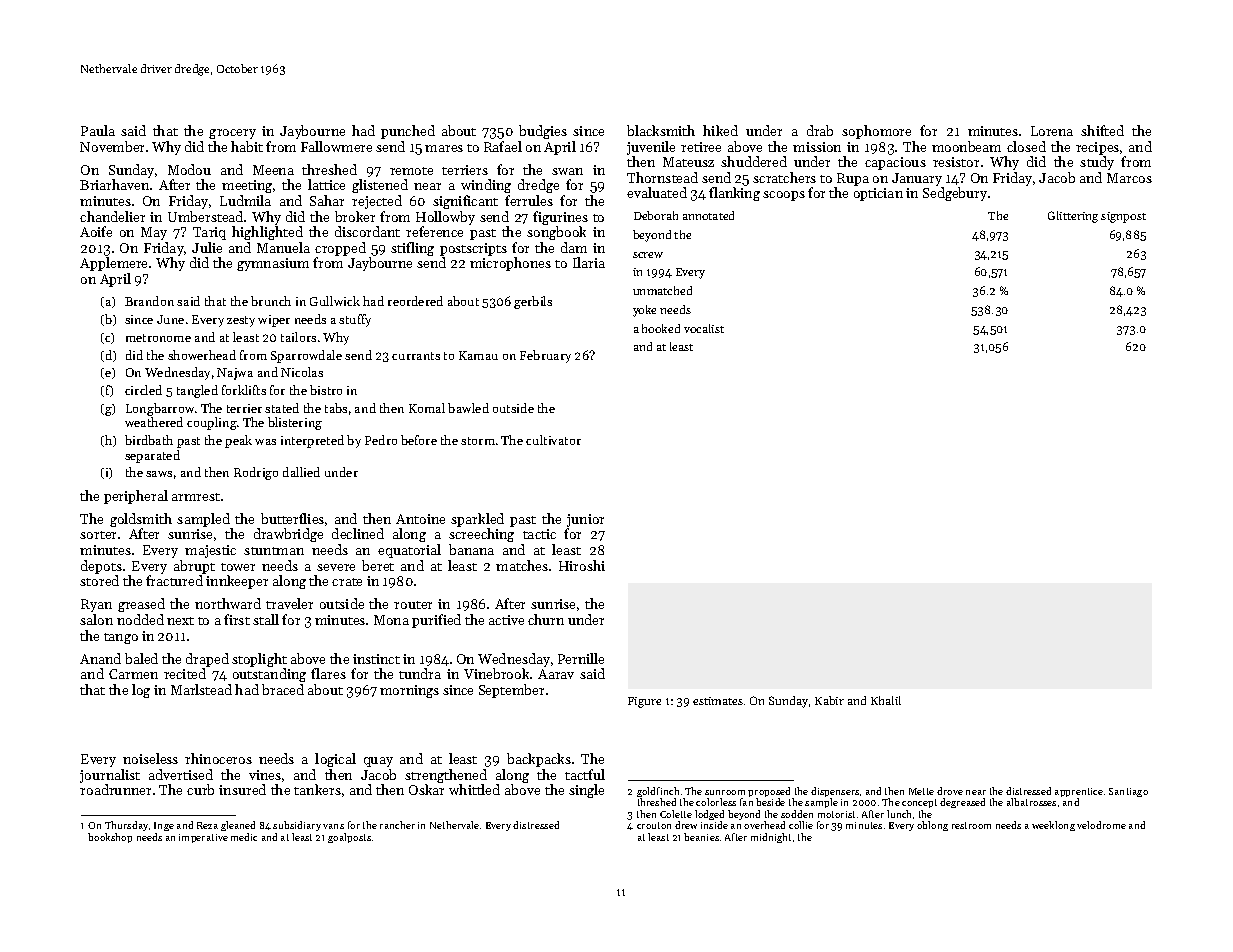 The image size is (1233, 952). What do you see at coordinates (876, 132) in the image?
I see `sophomore` at bounding box center [876, 132].
